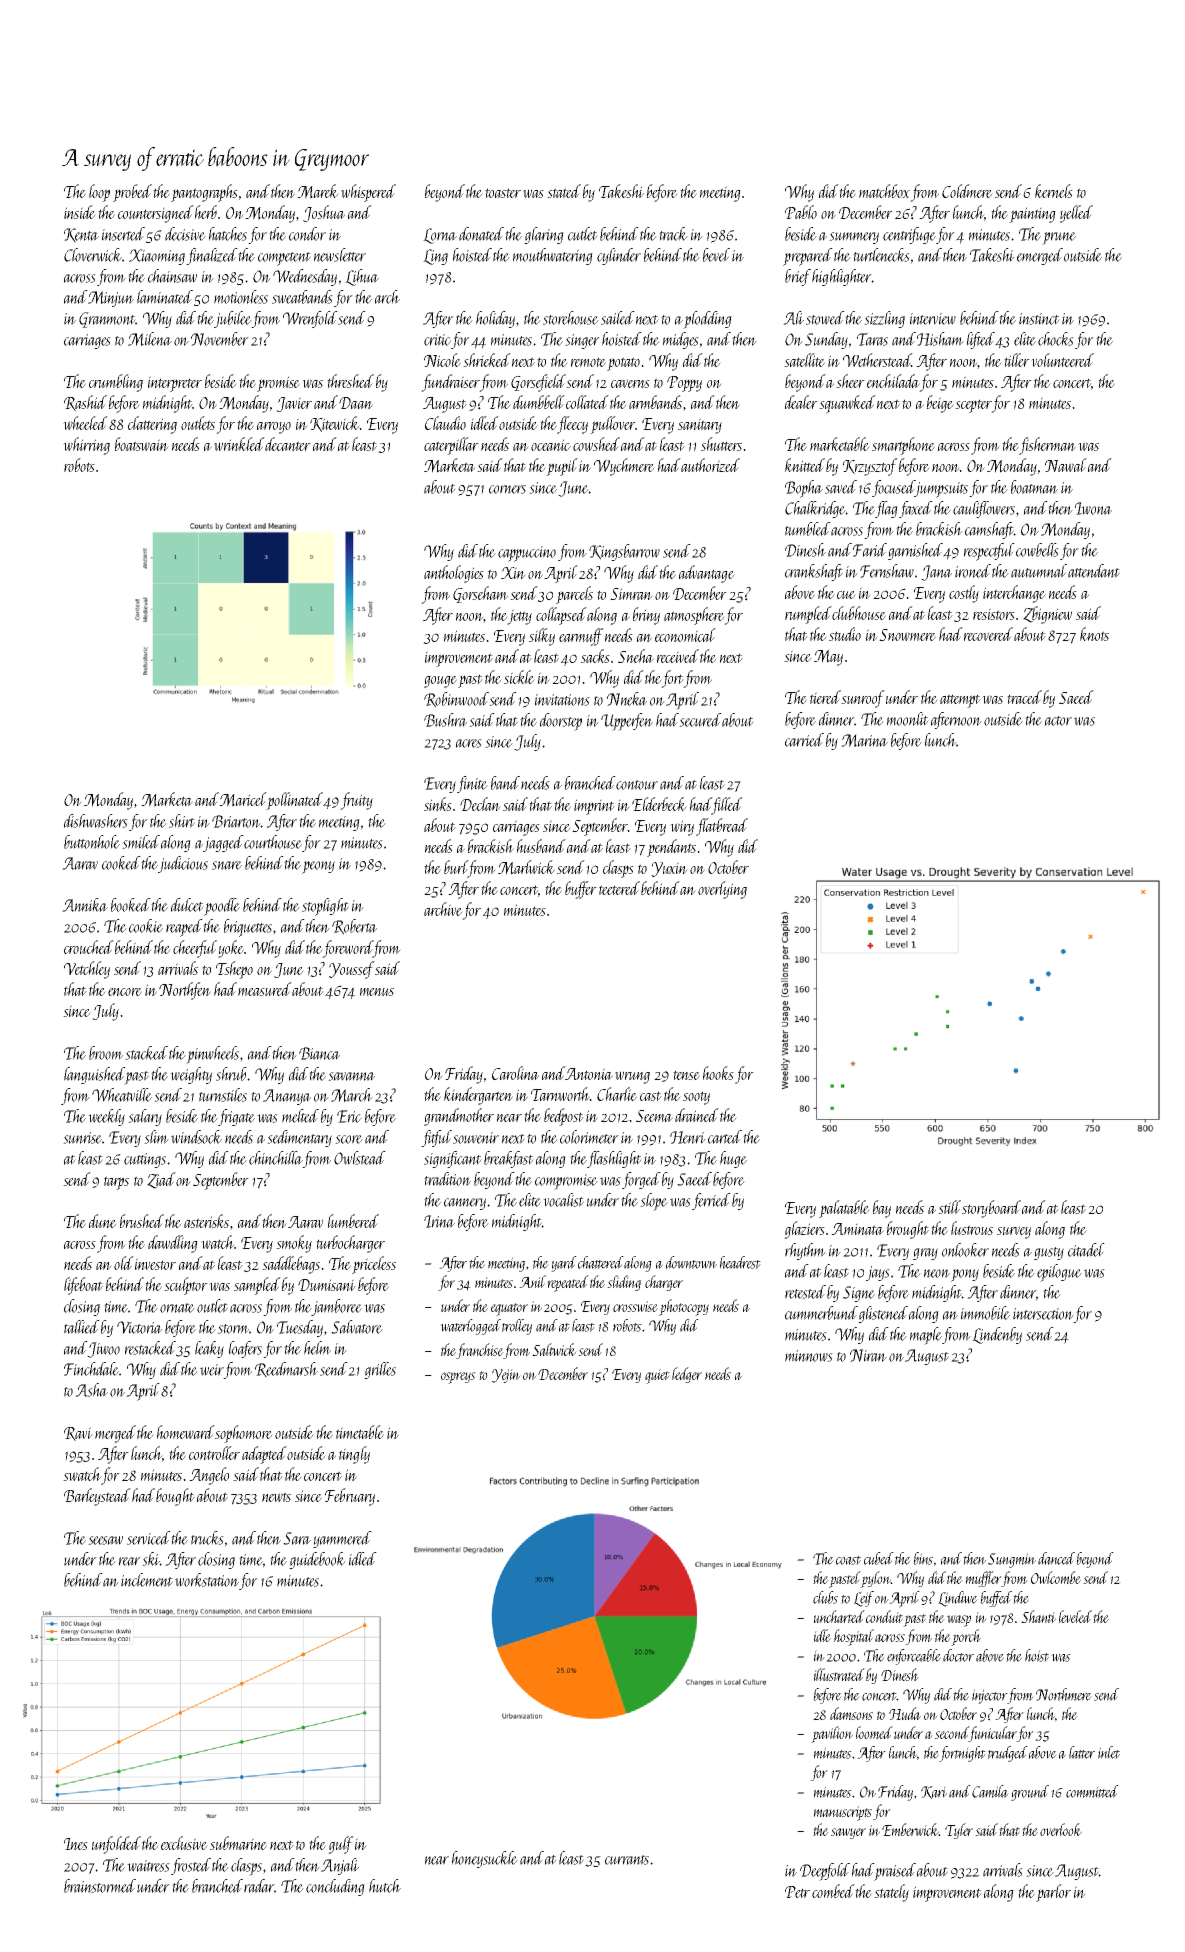  Describe the element at coordinates (564, 191) in the screenshot. I see `stated` at that location.
